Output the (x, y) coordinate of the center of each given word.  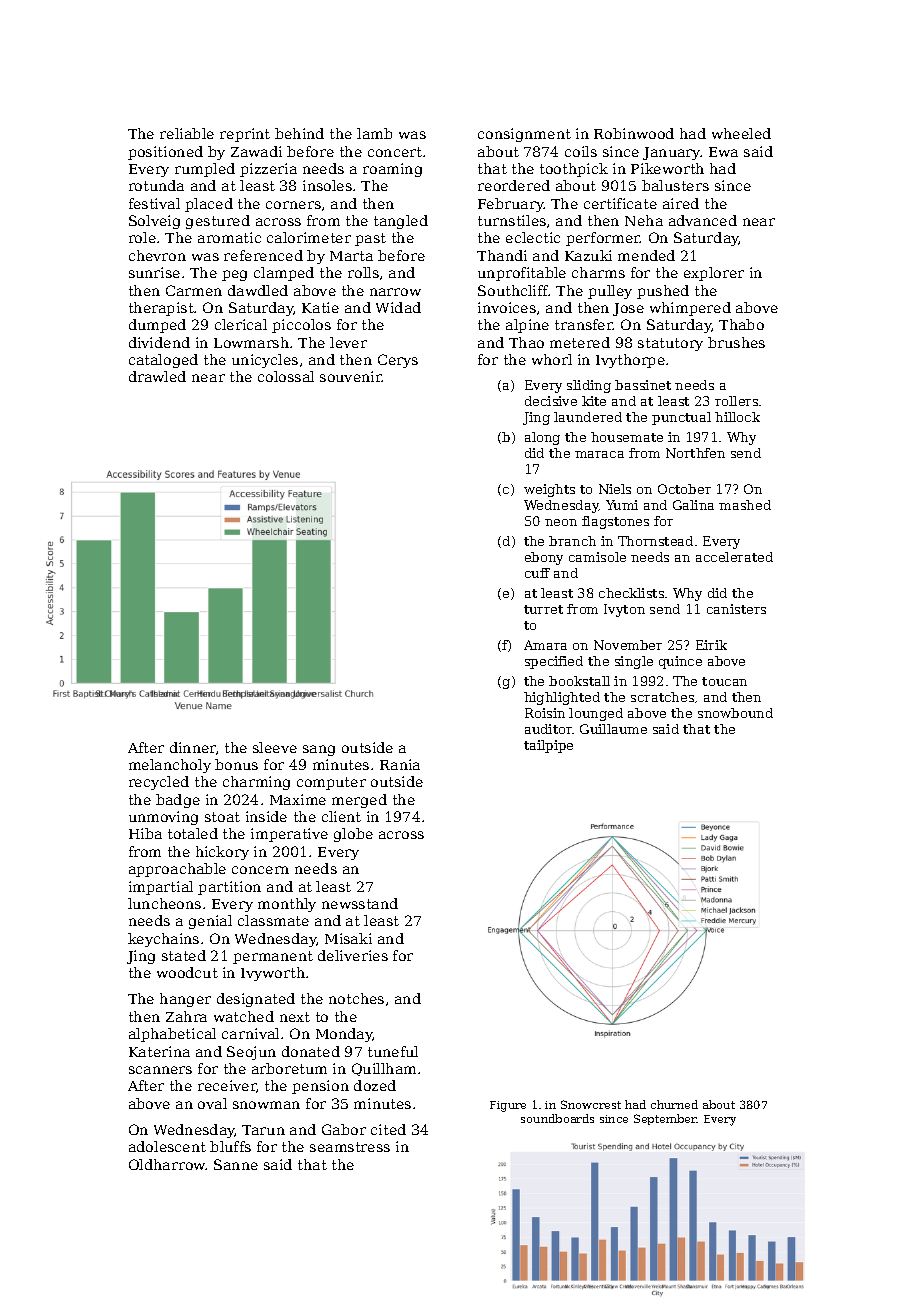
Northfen (695, 453)
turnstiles (512, 220)
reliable (187, 133)
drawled (157, 376)
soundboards (557, 1118)
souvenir (351, 376)
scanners (160, 1070)
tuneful (393, 1051)
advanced (703, 220)
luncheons (164, 903)
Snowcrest (591, 1104)
